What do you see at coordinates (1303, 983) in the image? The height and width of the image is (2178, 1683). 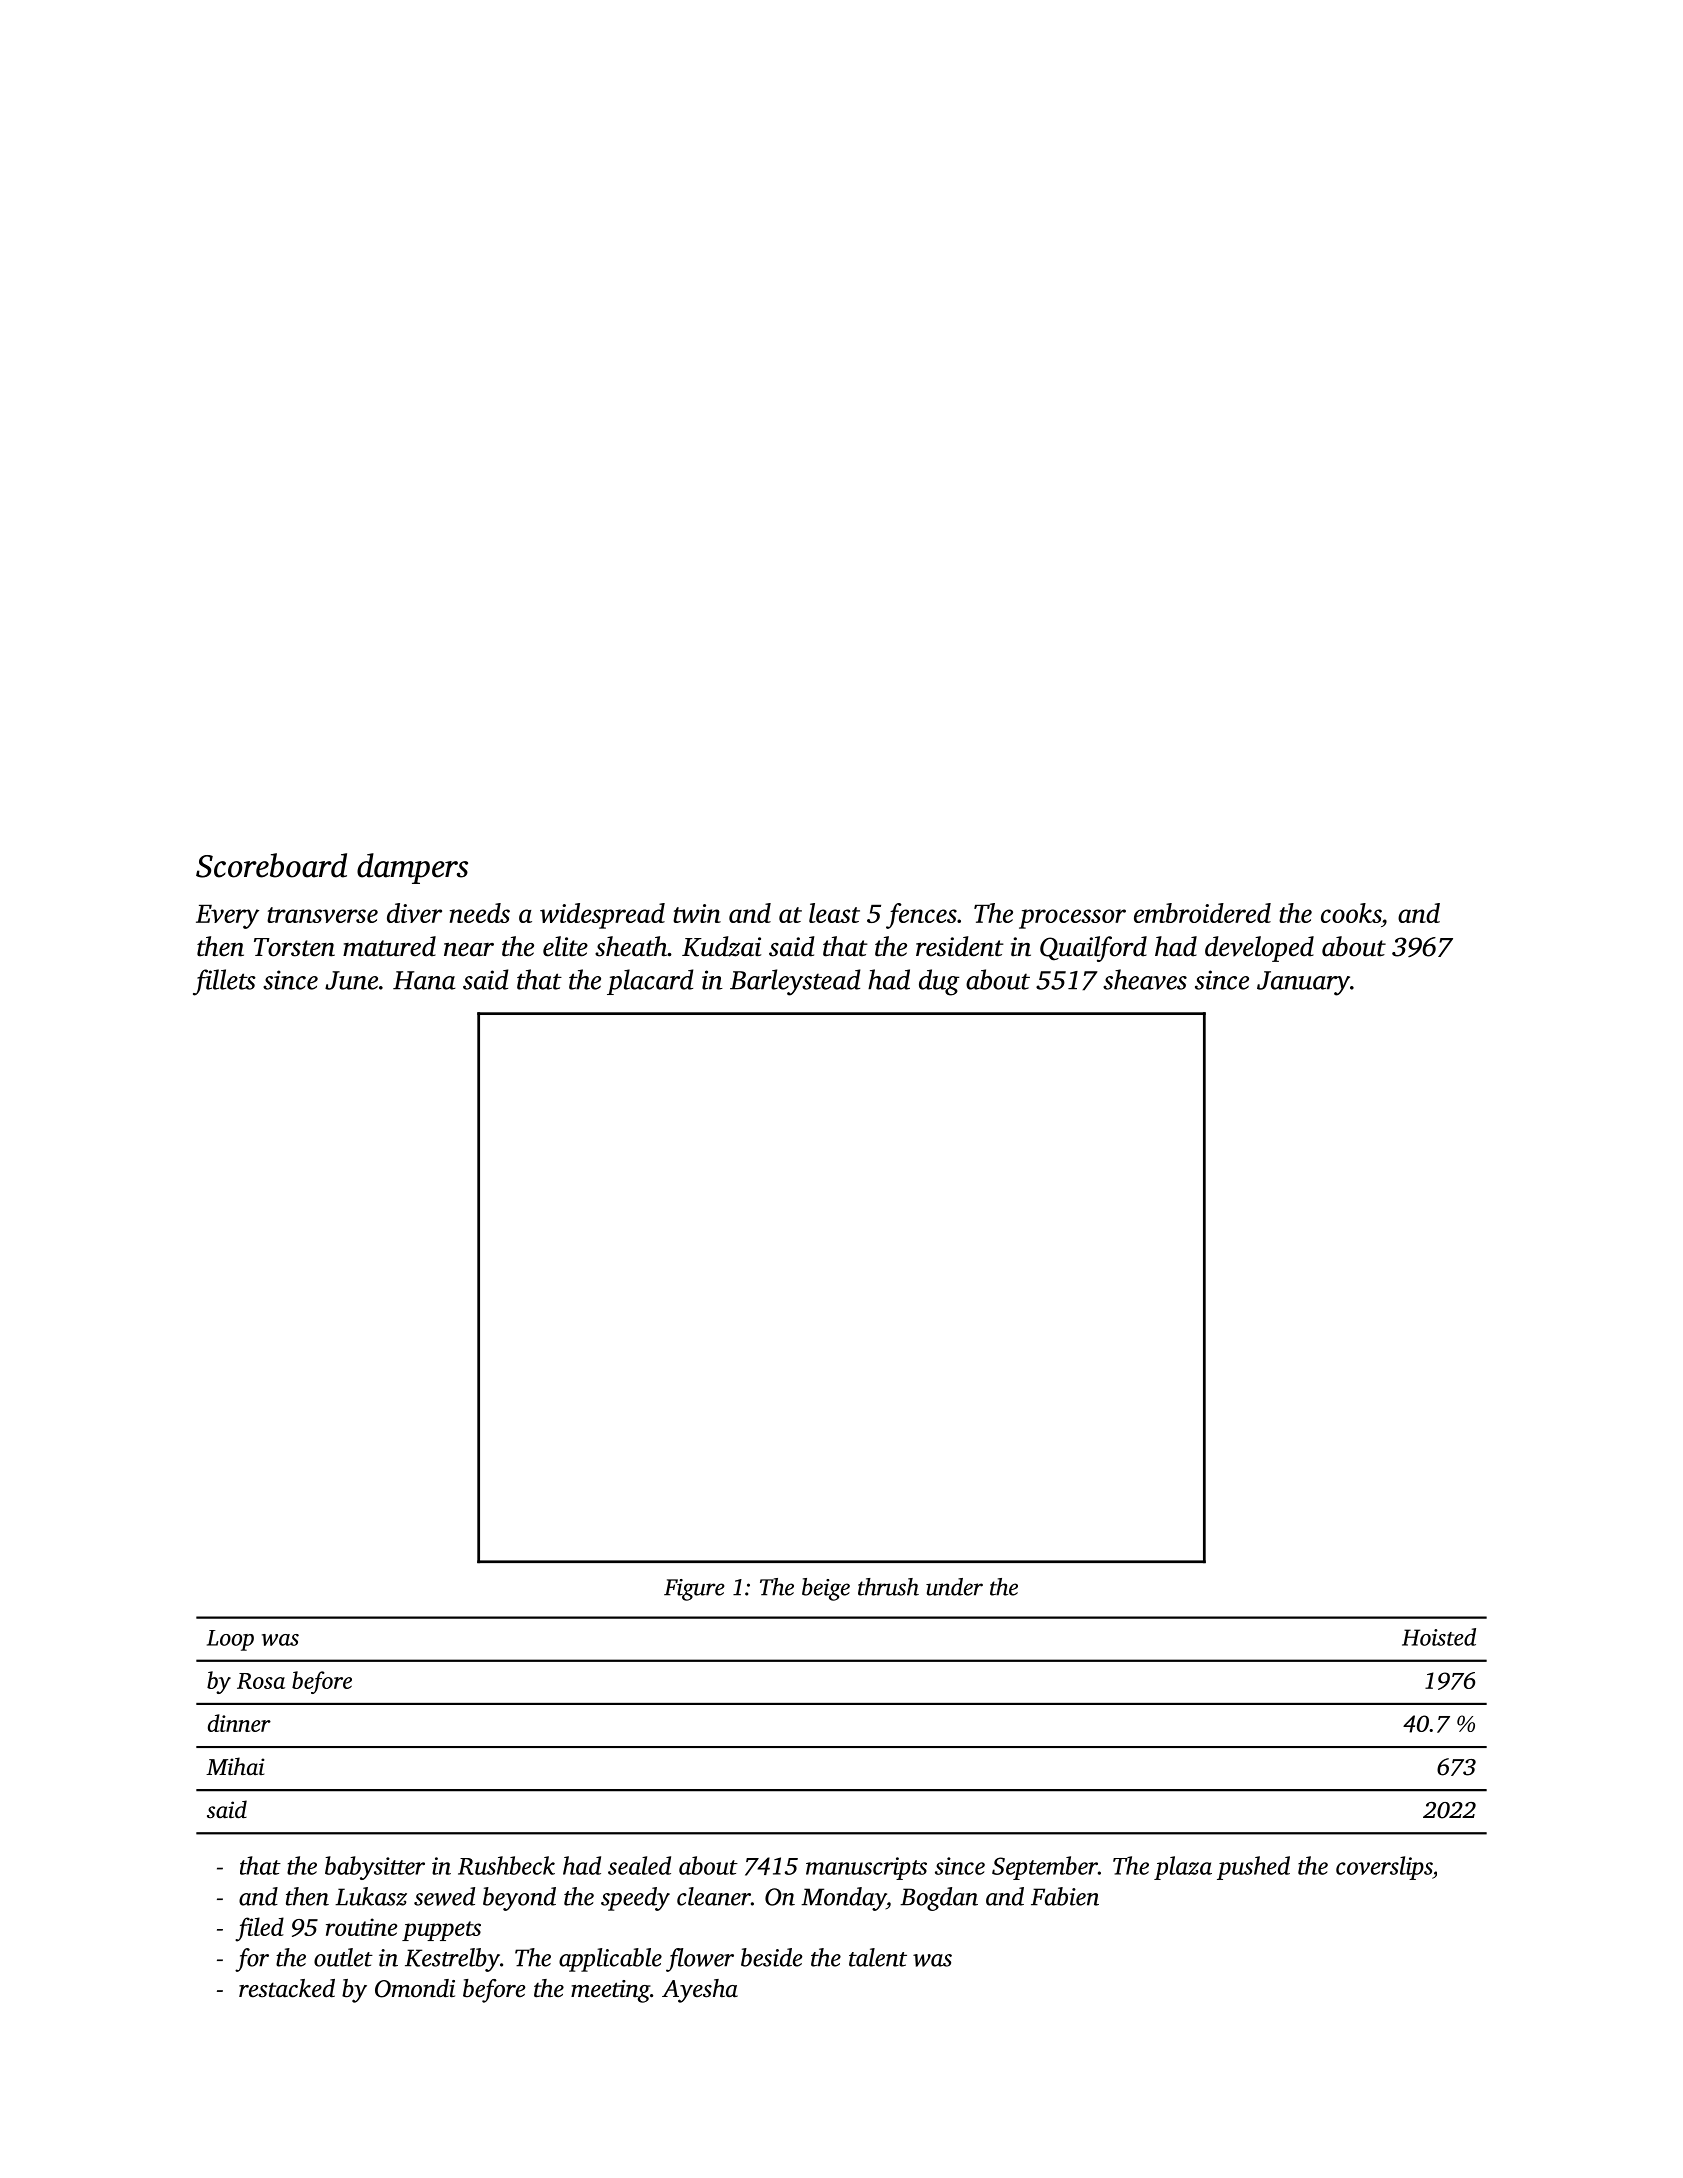 I see `January` at bounding box center [1303, 983].
